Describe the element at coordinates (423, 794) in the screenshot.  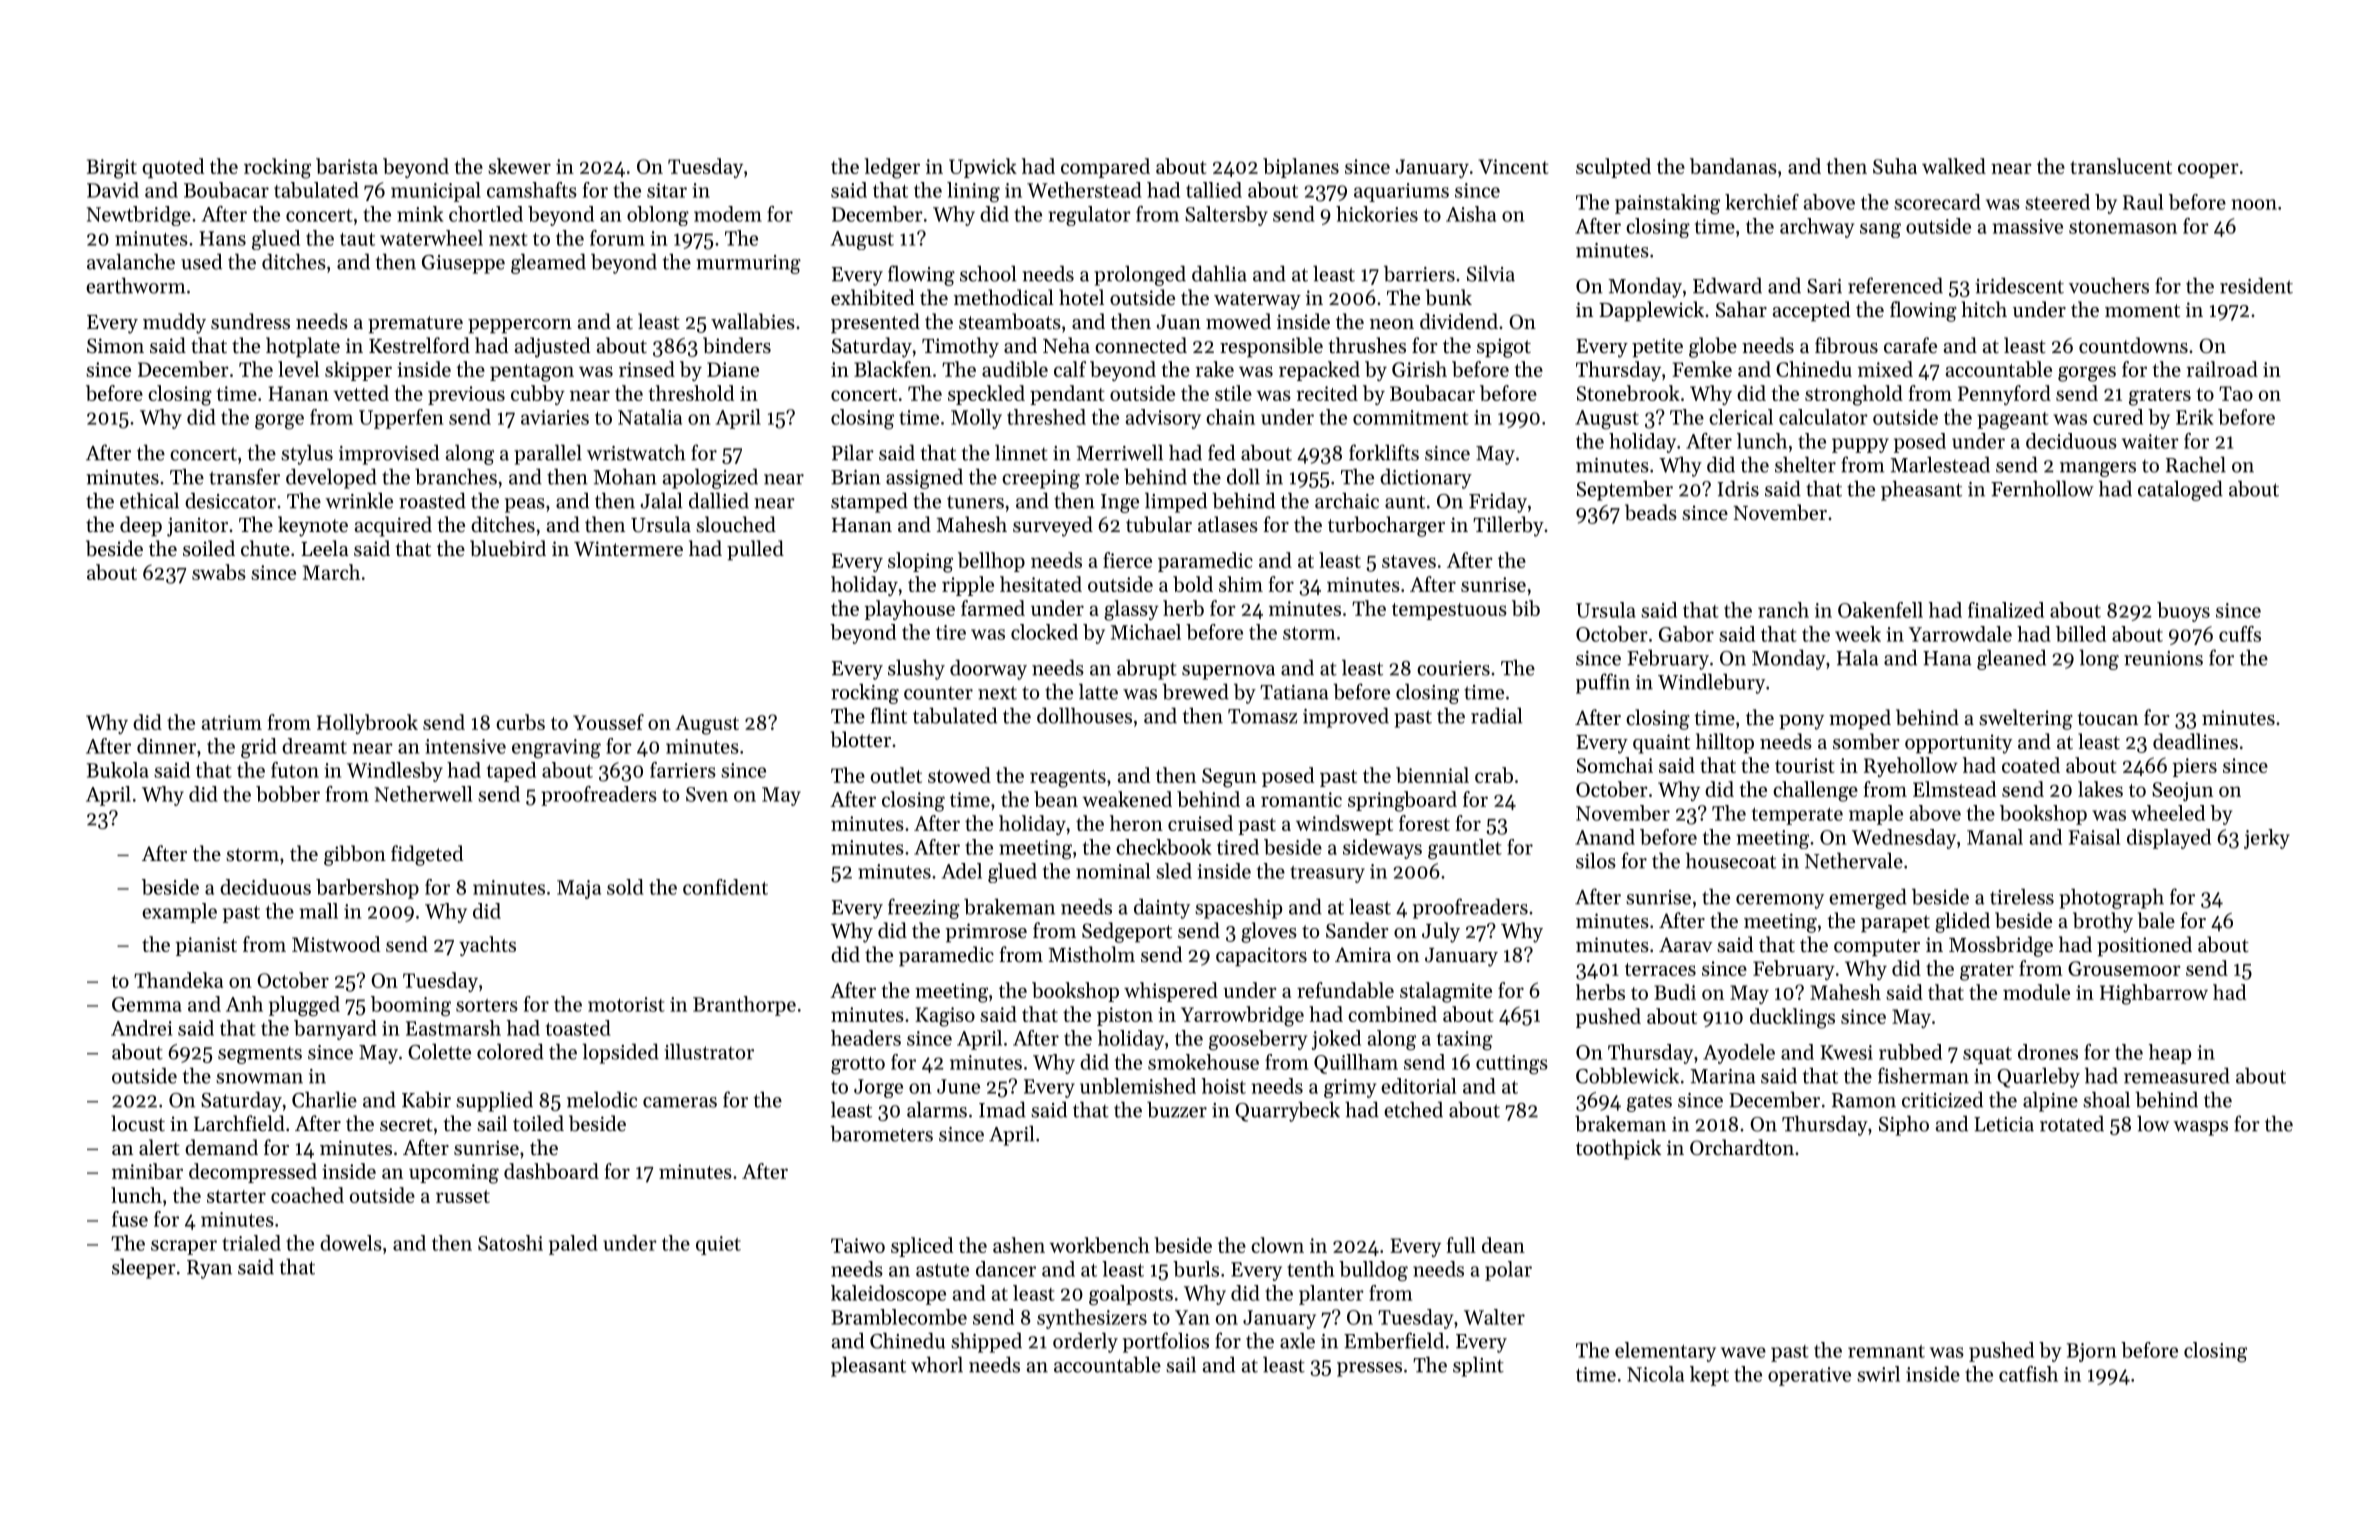
I see `Netherwell` at that location.
